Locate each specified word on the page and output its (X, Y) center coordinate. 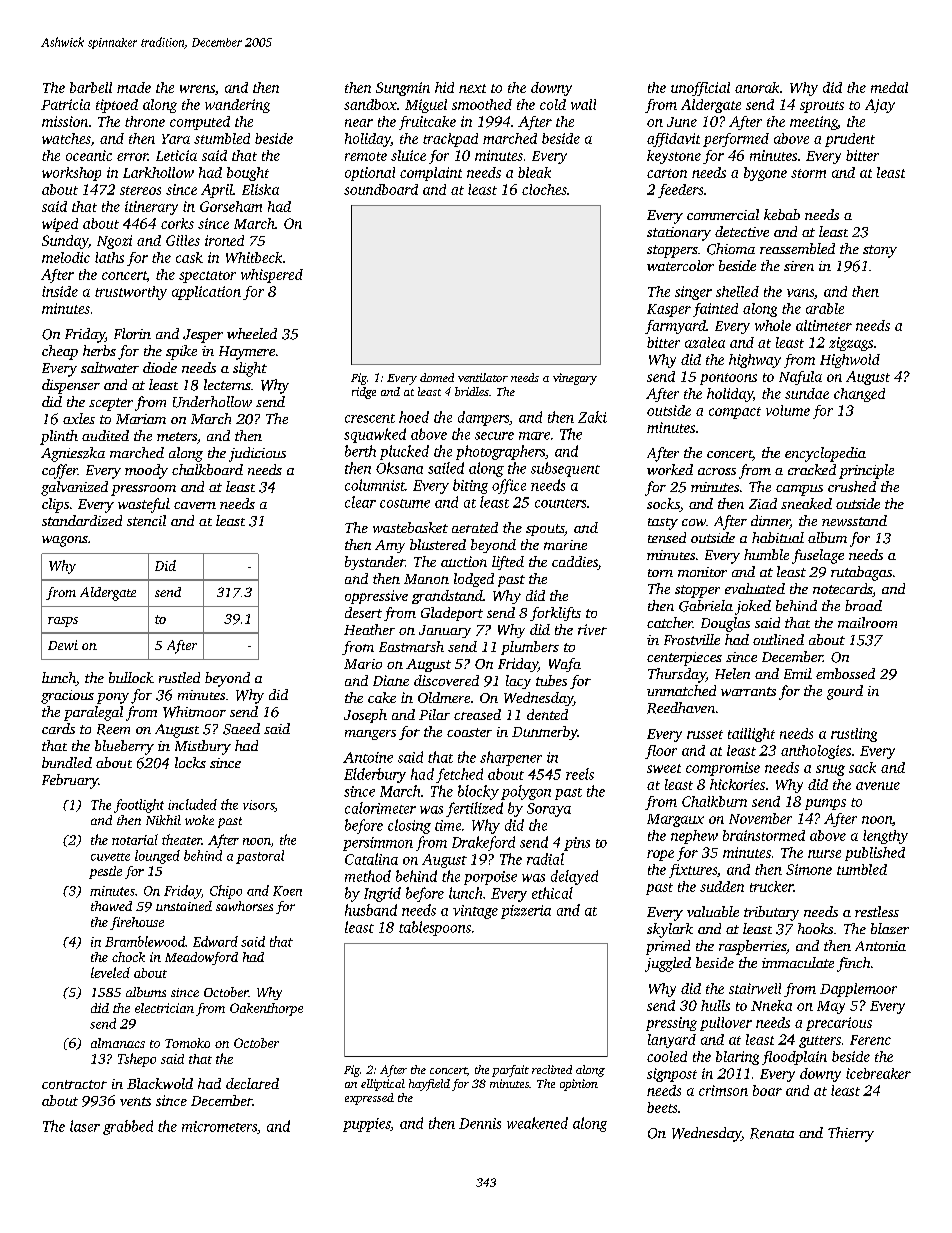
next (472, 88)
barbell (91, 87)
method (368, 876)
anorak (757, 87)
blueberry (124, 747)
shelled (737, 291)
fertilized (474, 809)
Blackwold (160, 1083)
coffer (60, 471)
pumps (825, 804)
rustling (854, 735)
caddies (575, 563)
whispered (272, 276)
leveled (110, 972)
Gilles (183, 240)
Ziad (763, 503)
